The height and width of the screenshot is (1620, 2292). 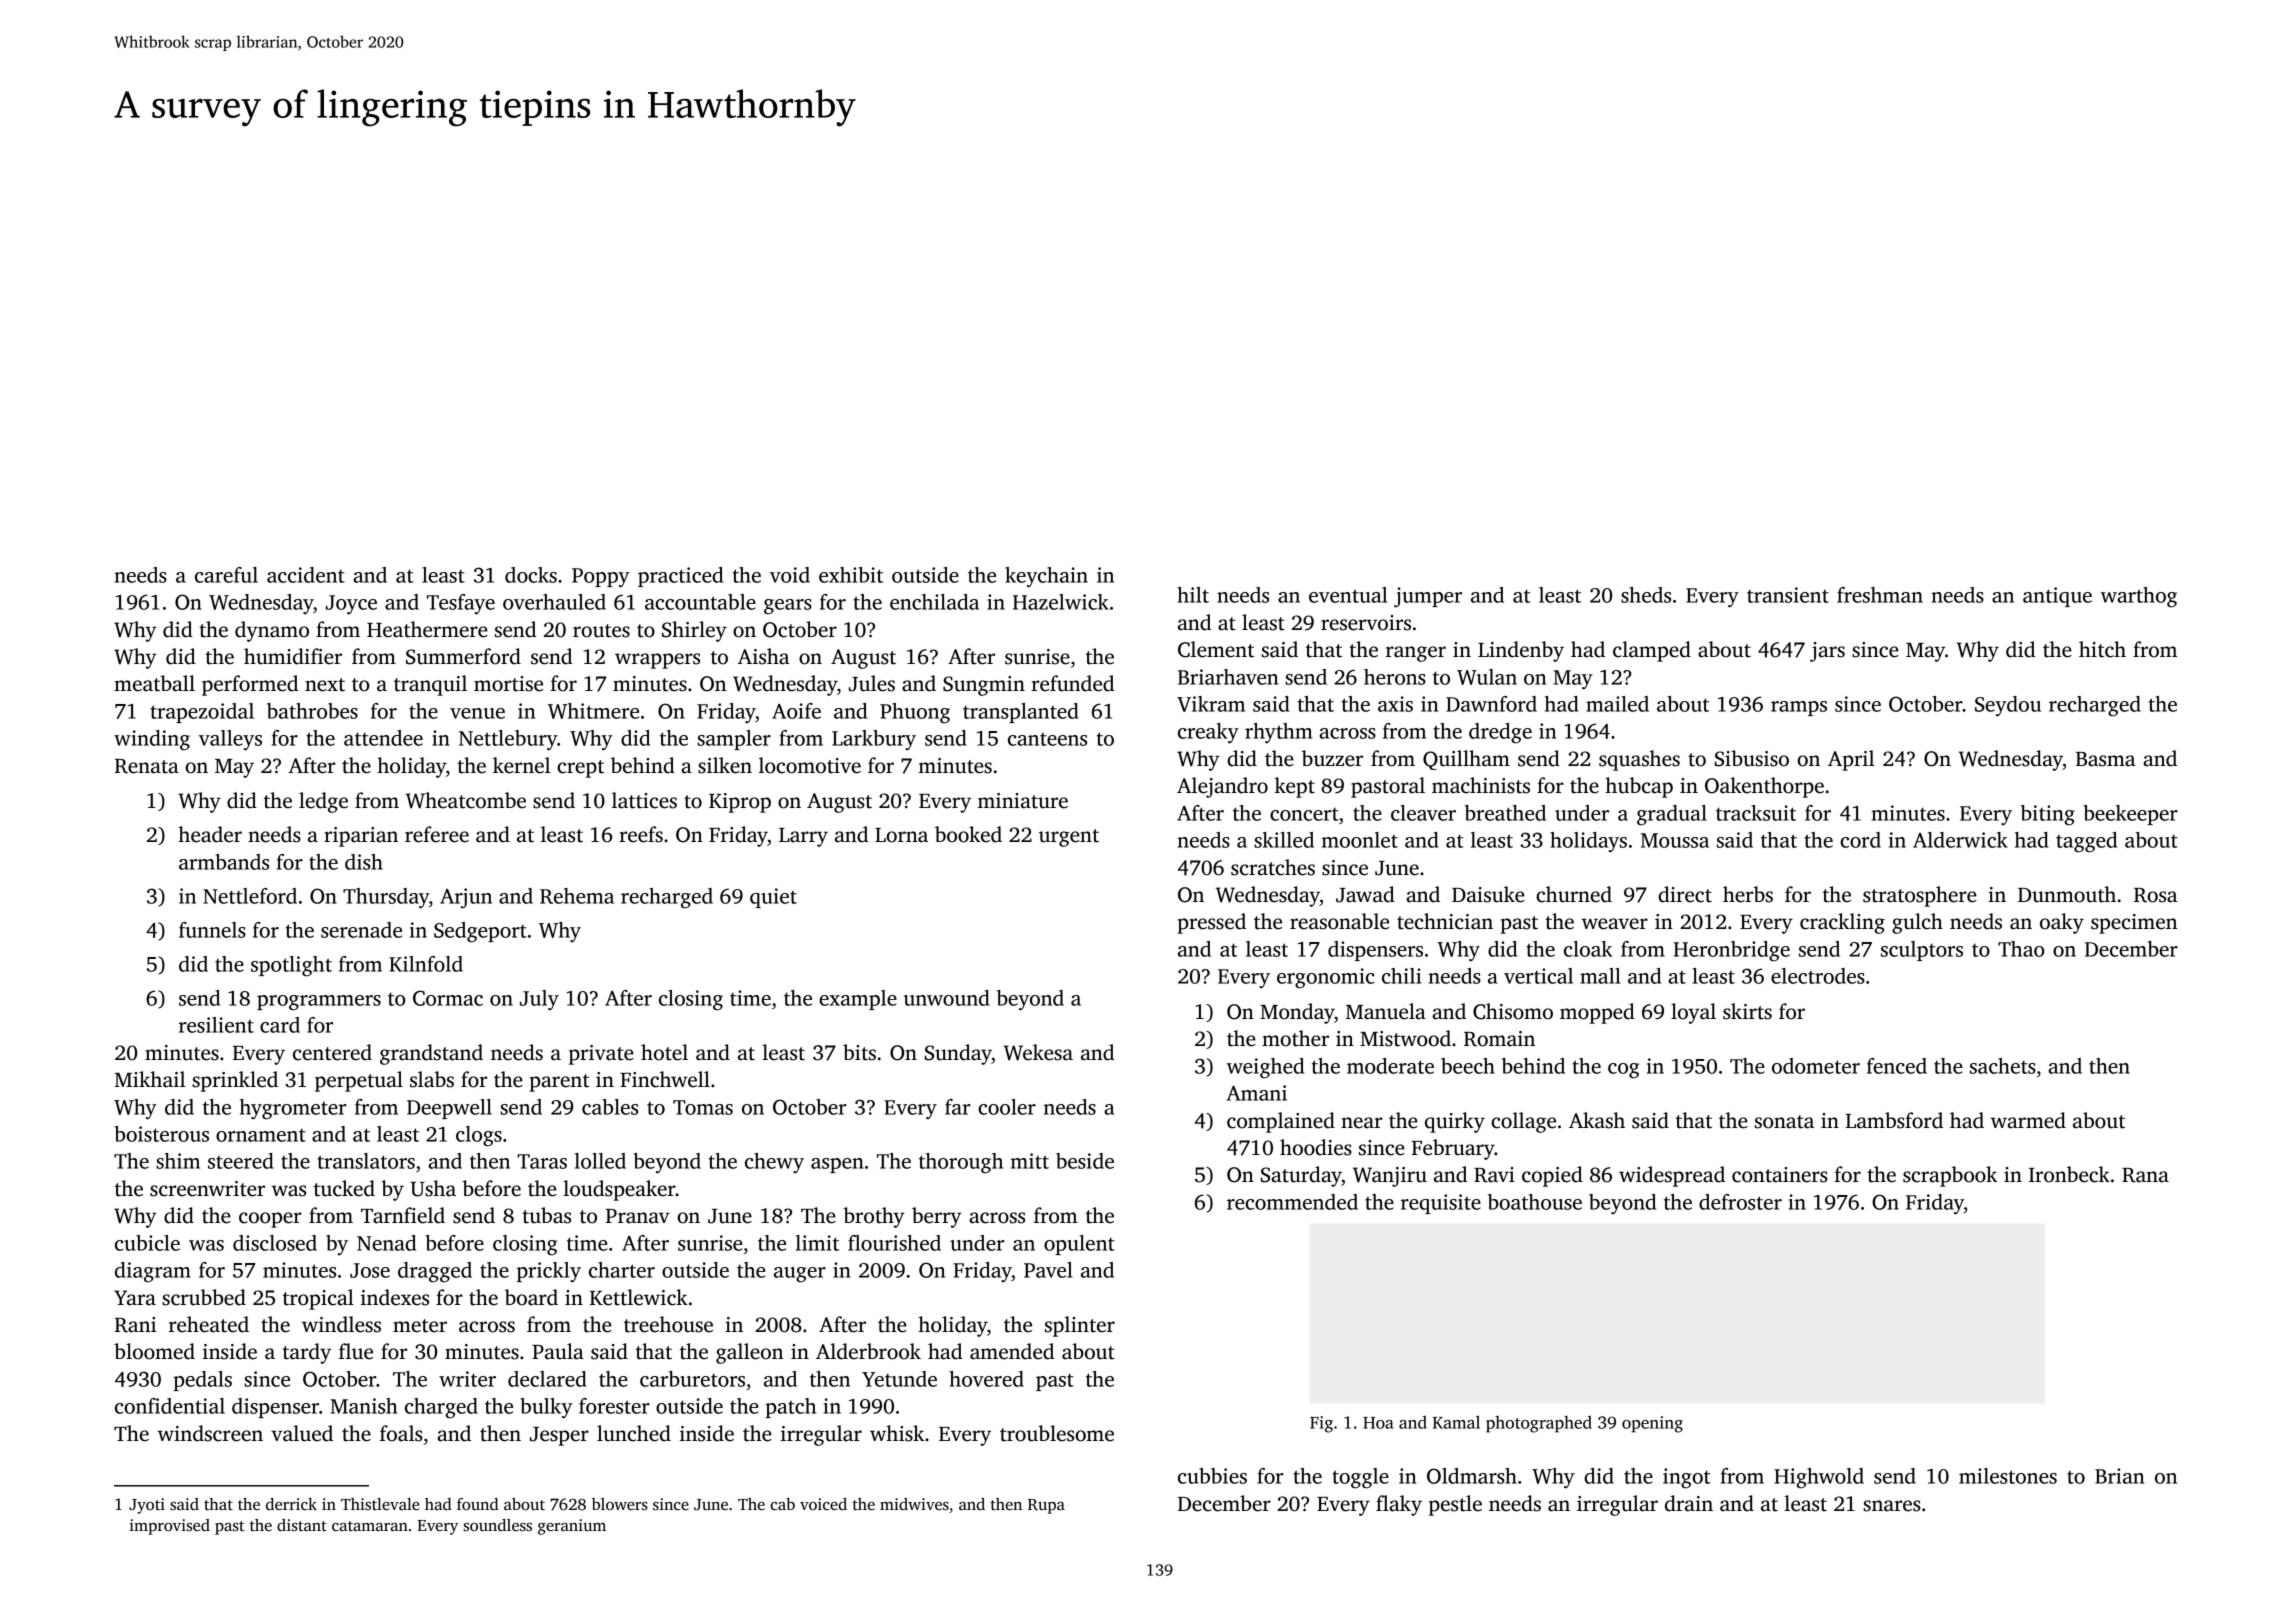 What do you see at coordinates (2003, 1066) in the screenshot?
I see `sachets` at bounding box center [2003, 1066].
